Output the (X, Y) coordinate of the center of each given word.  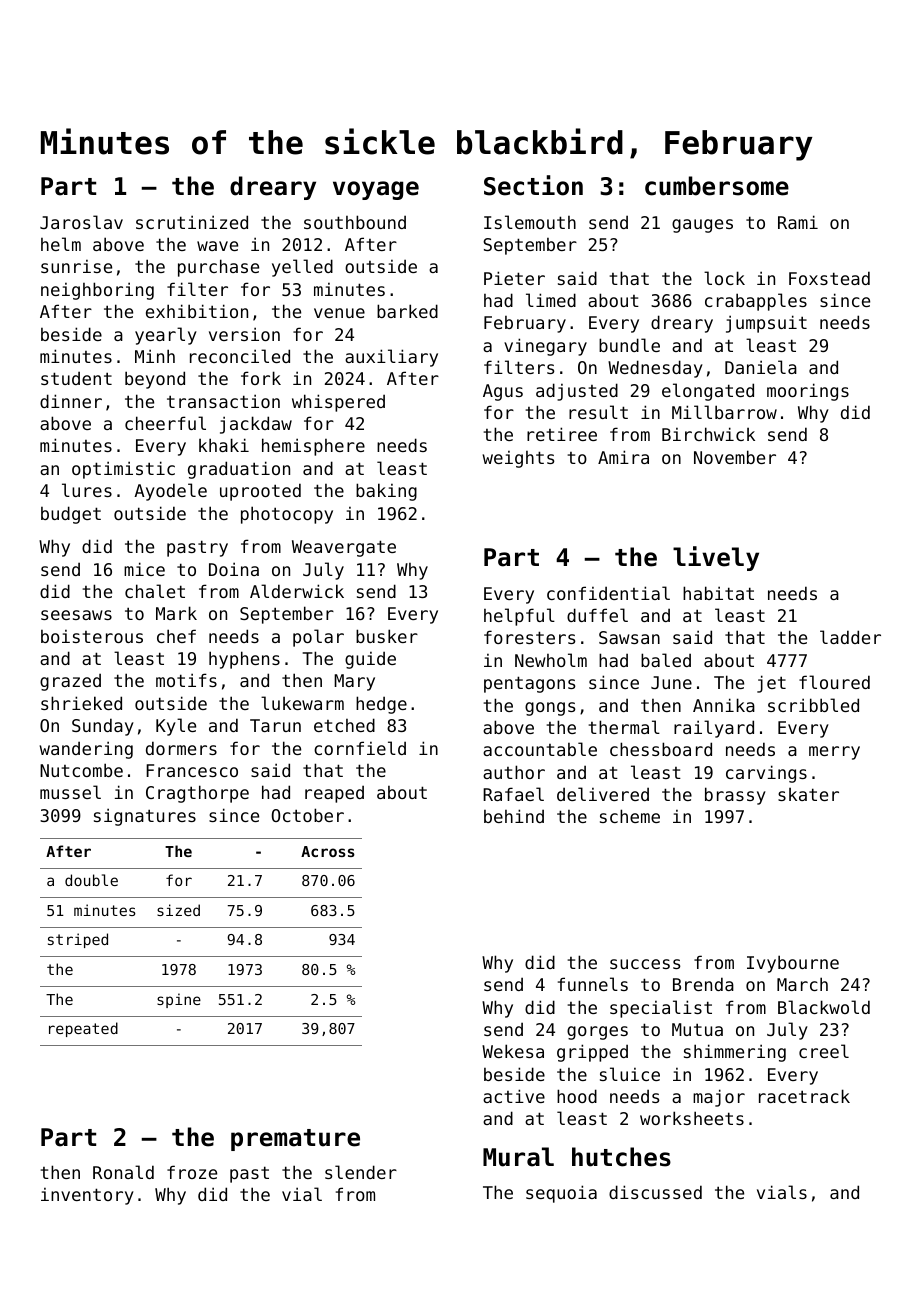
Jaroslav (81, 222)
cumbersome (717, 186)
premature (295, 1140)
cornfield (360, 748)
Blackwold (824, 1007)
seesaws (76, 615)
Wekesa (513, 1051)
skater (808, 794)
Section (533, 185)
